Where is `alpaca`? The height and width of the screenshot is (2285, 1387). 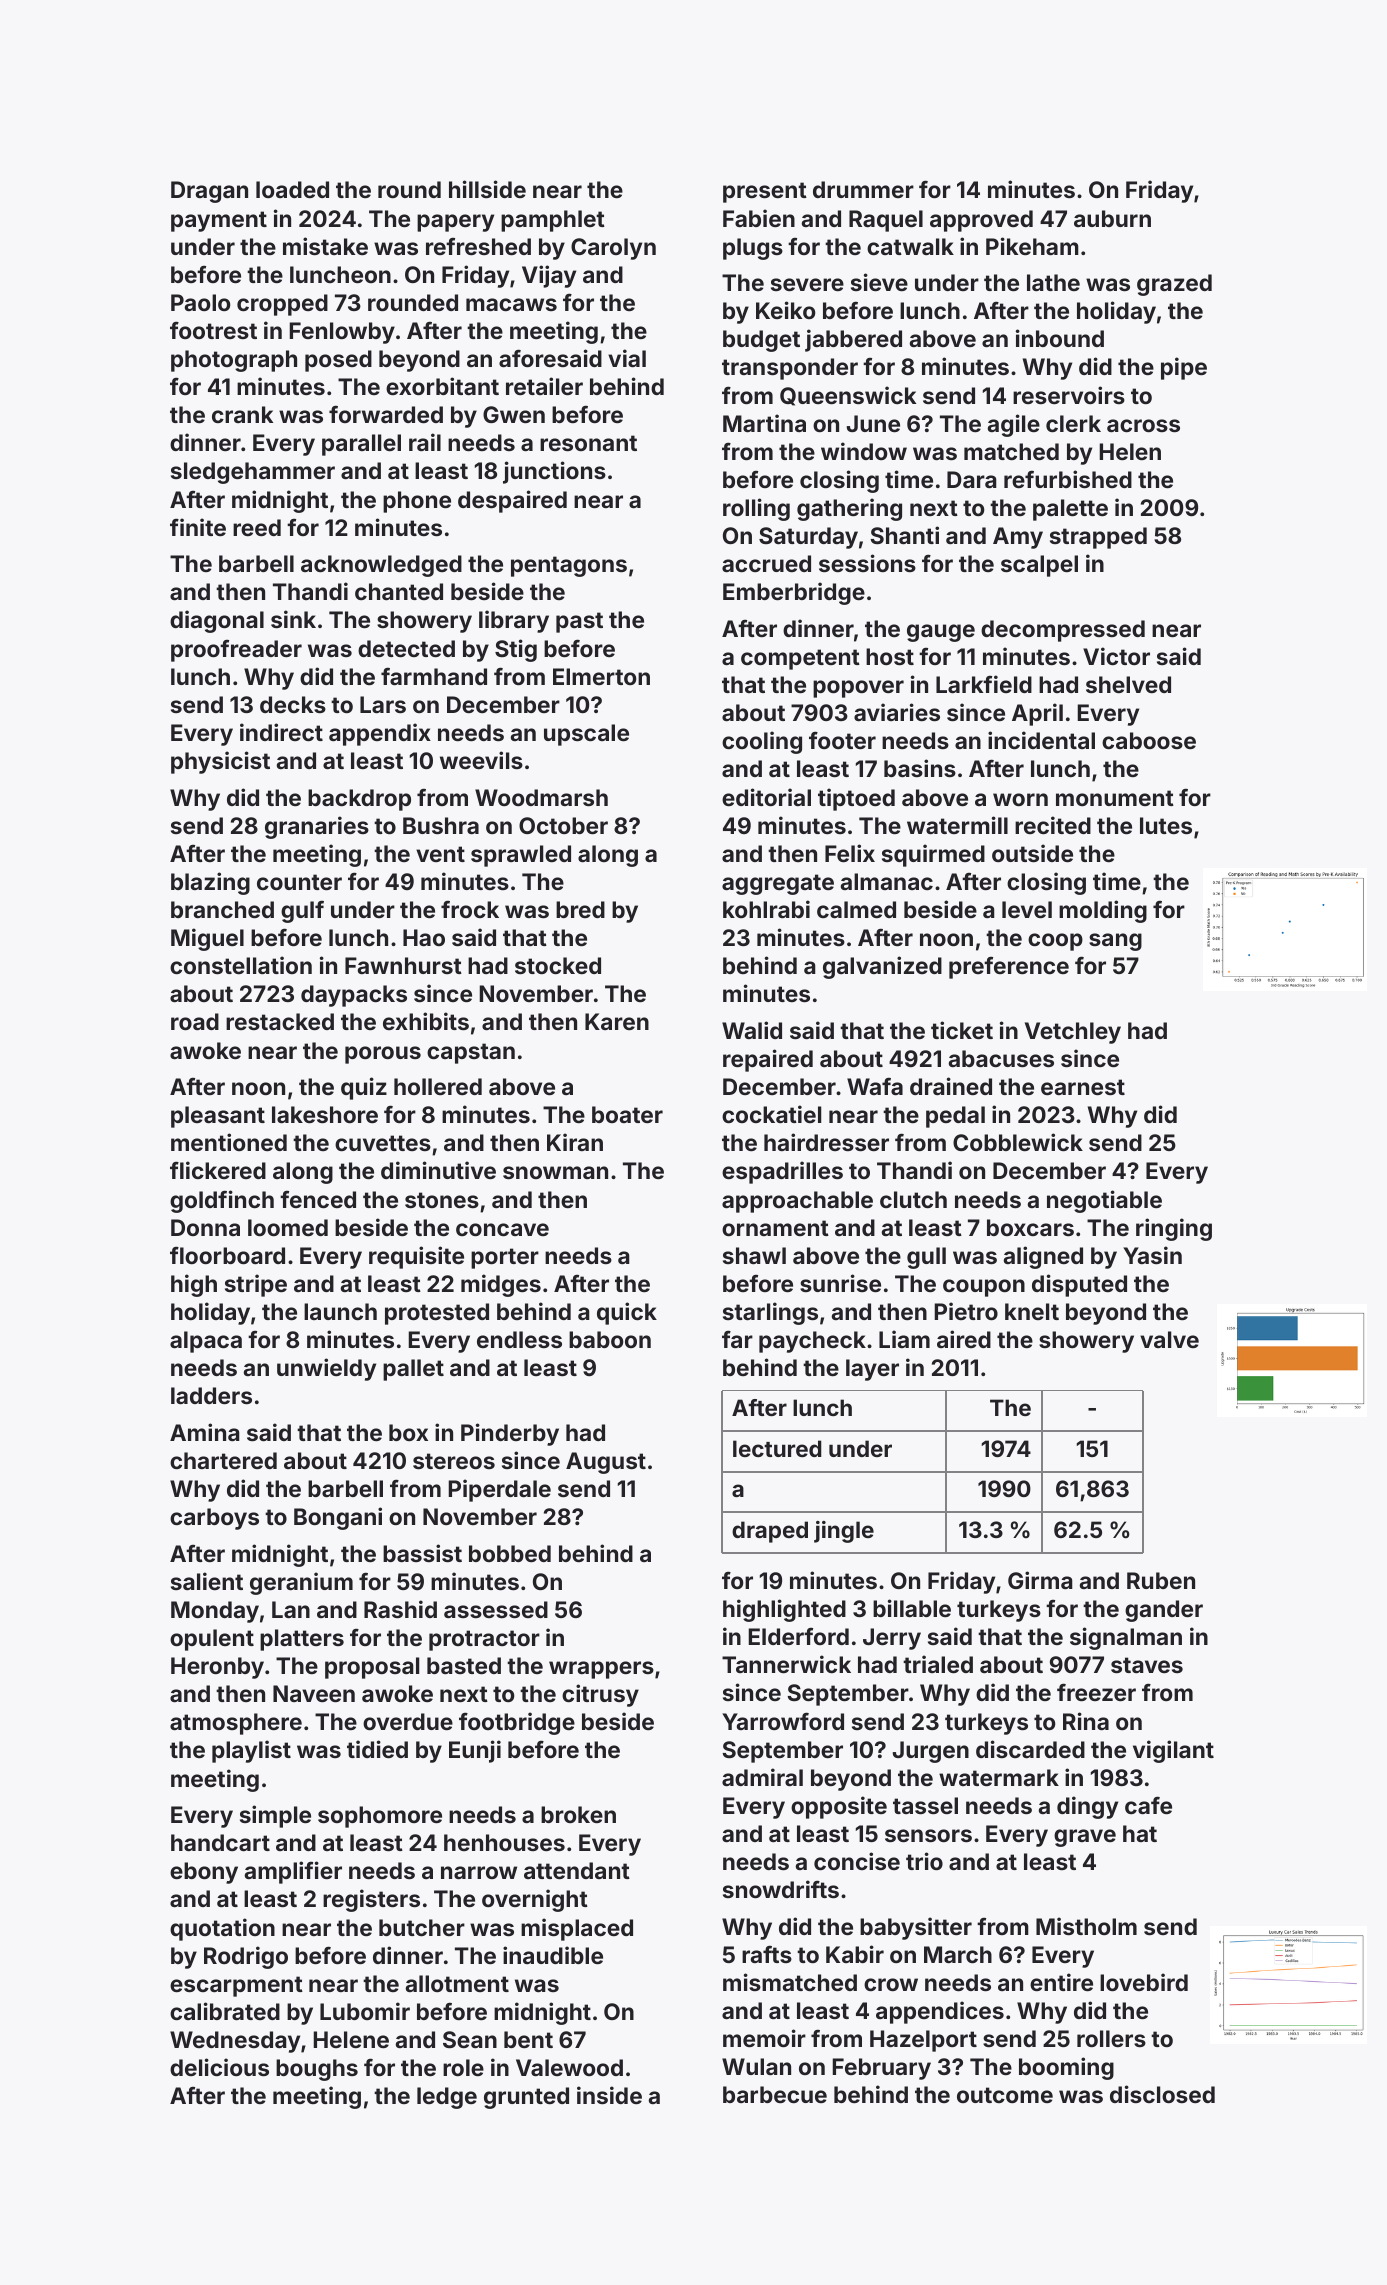
alpaca is located at coordinates (206, 1342).
